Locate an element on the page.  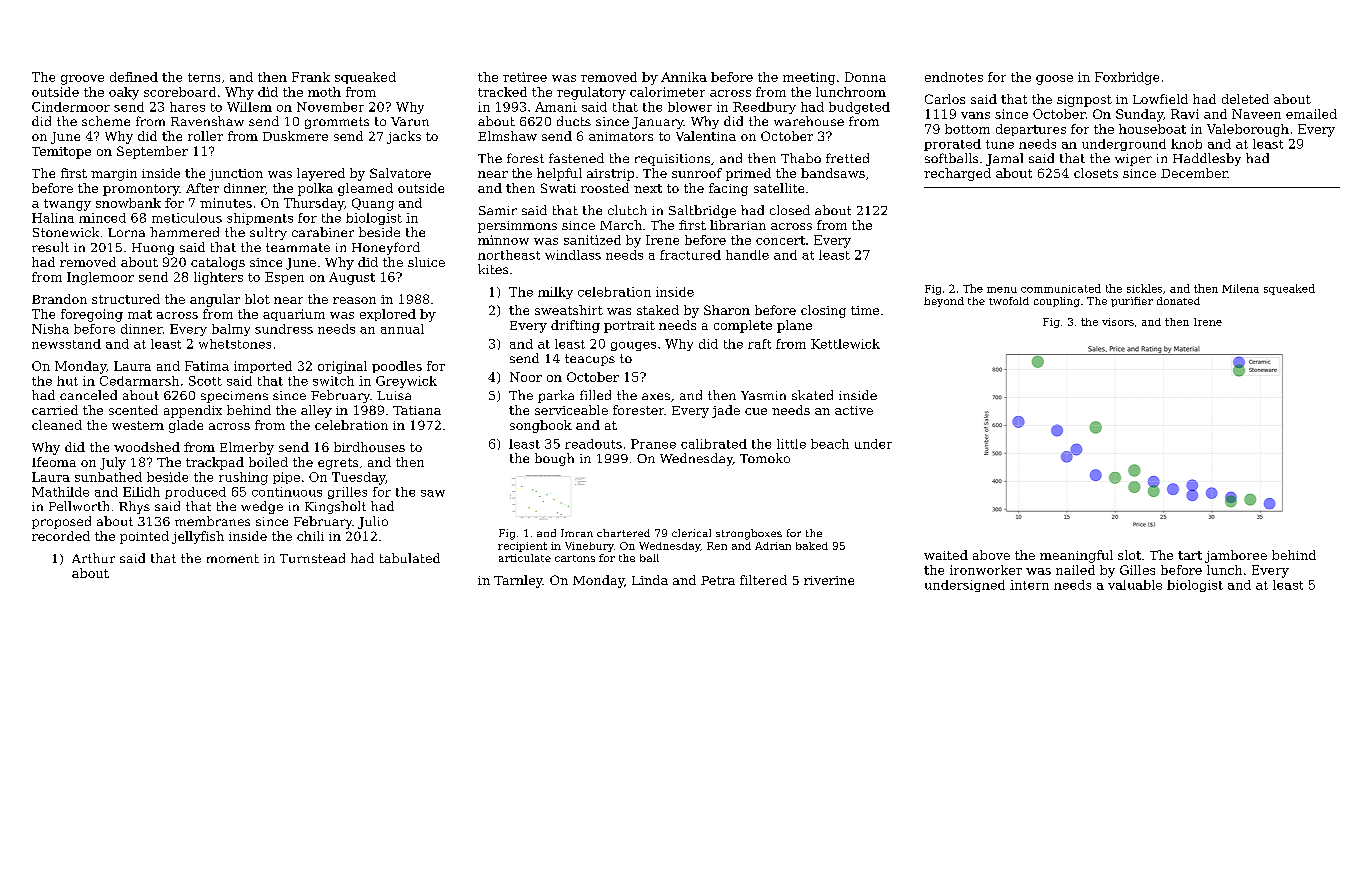
Donna is located at coordinates (865, 77).
